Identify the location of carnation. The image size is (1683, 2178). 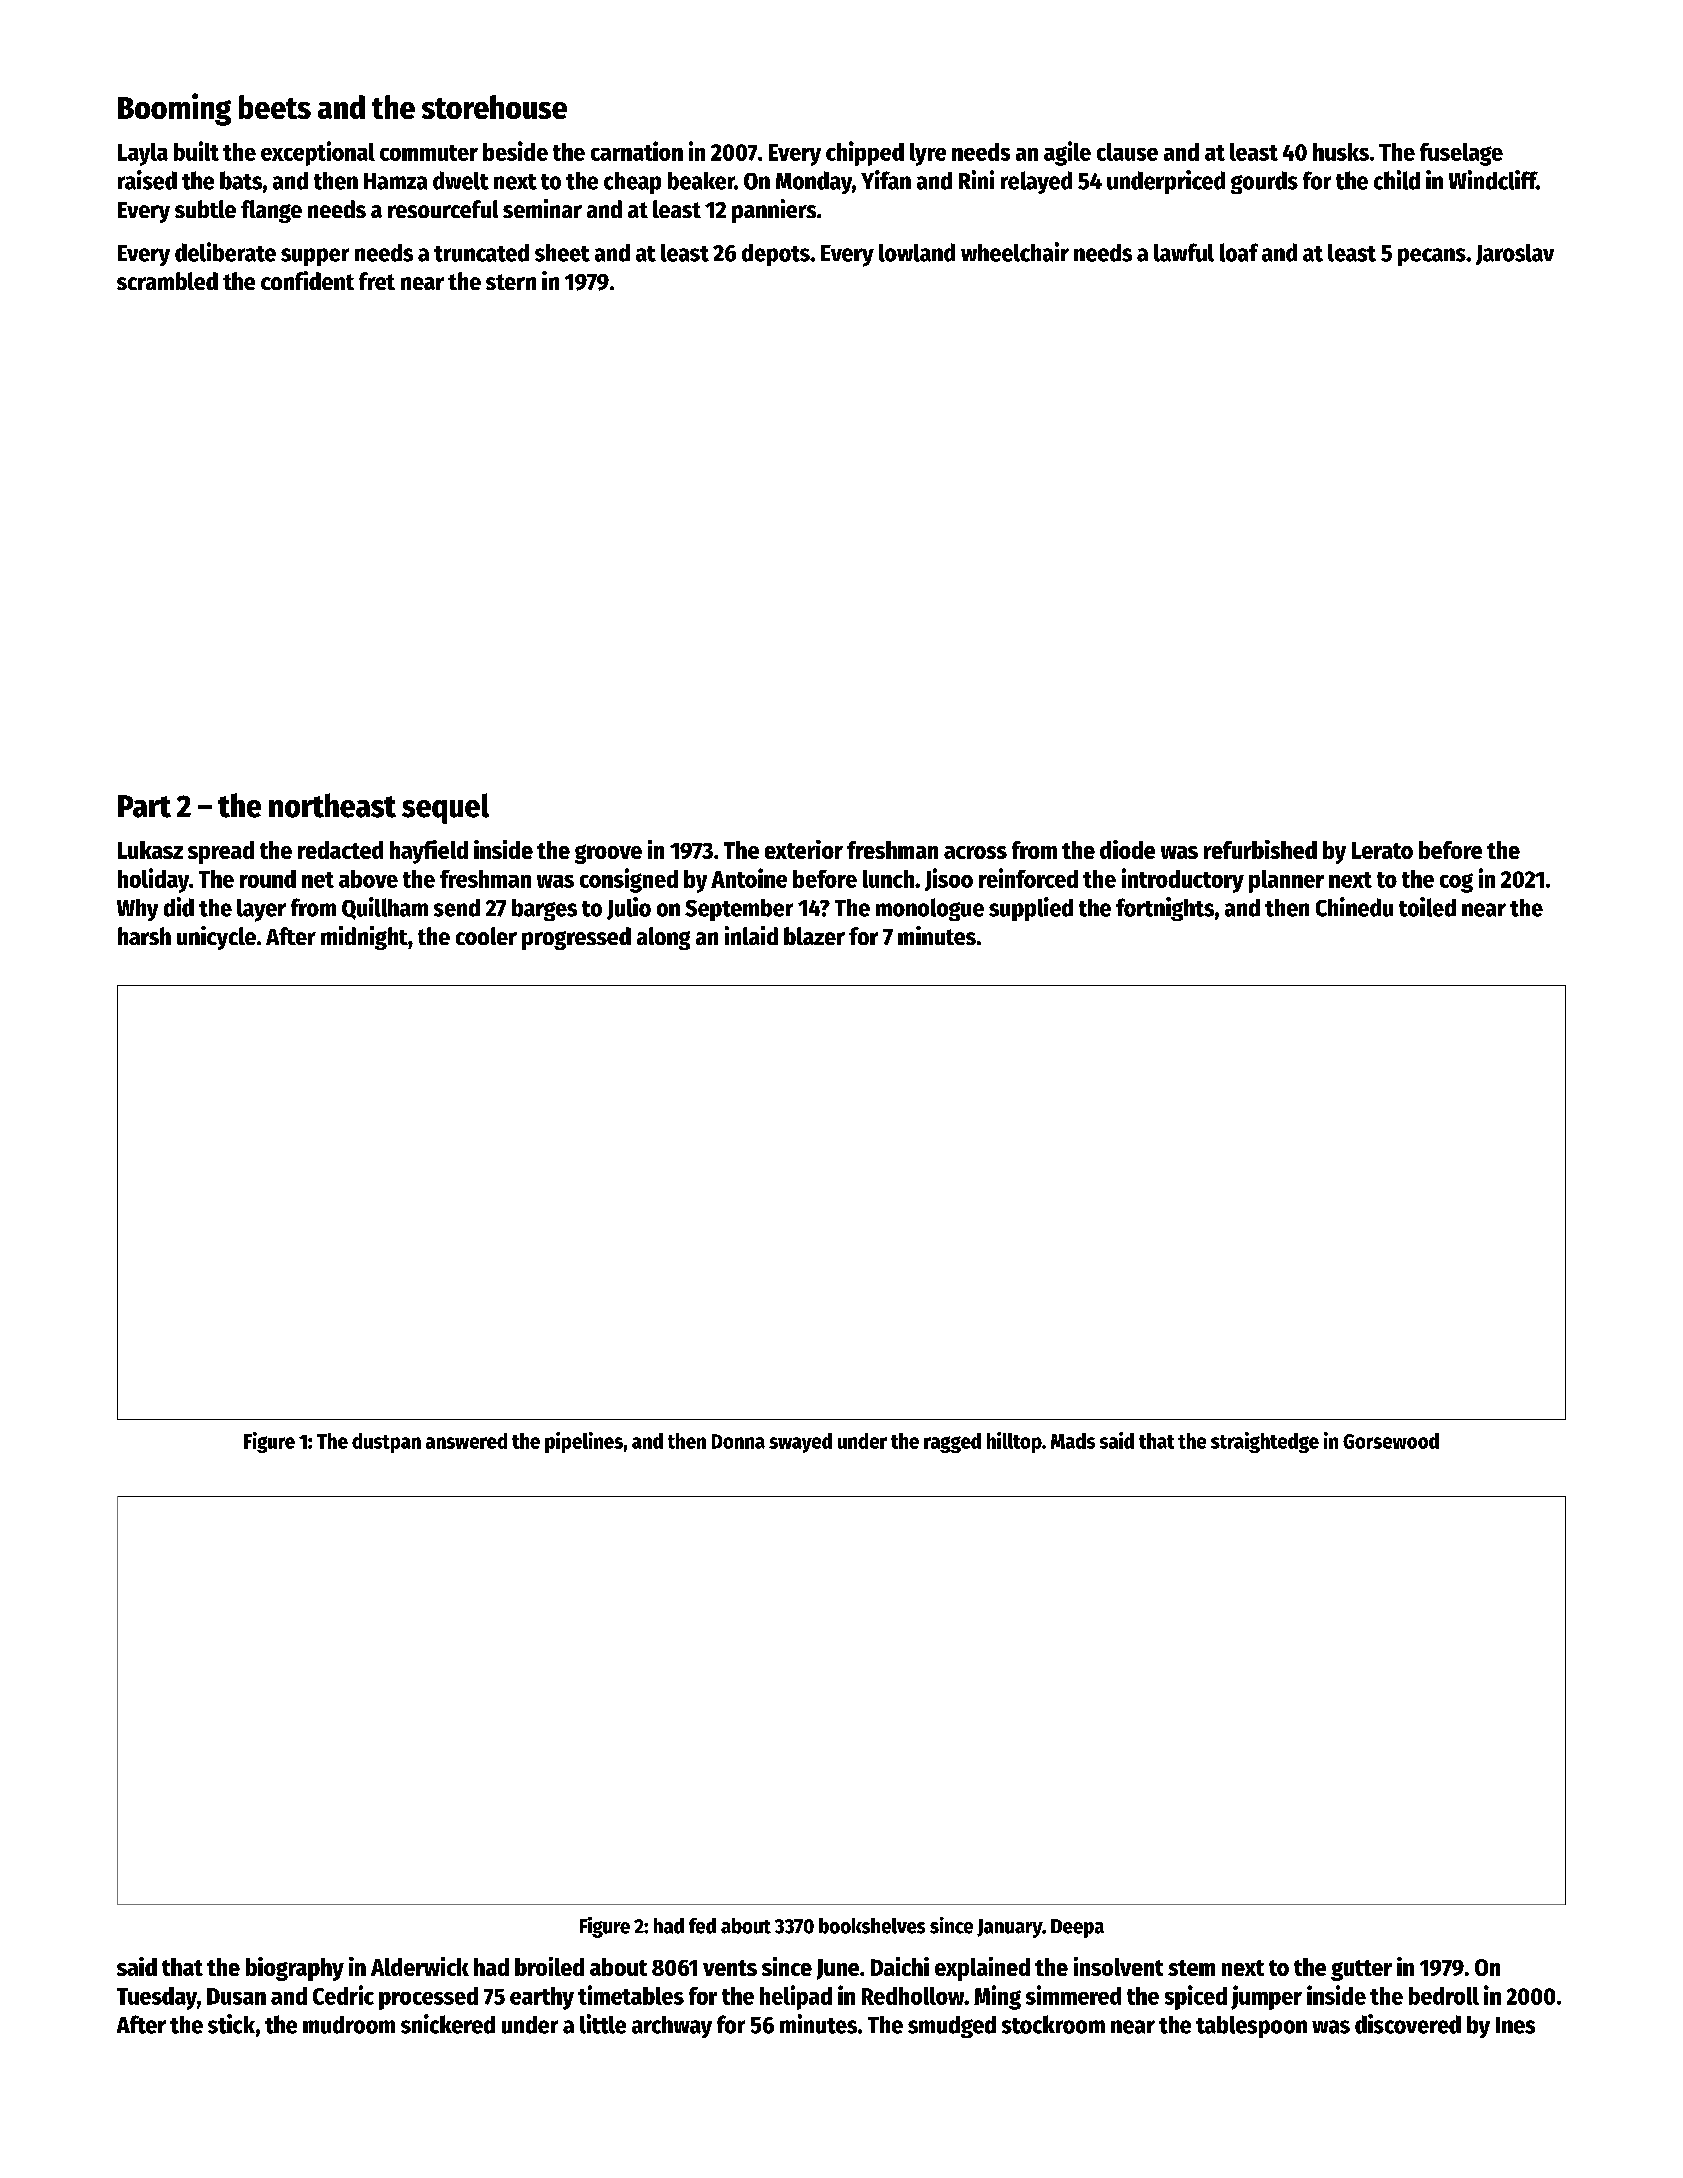
(637, 151).
